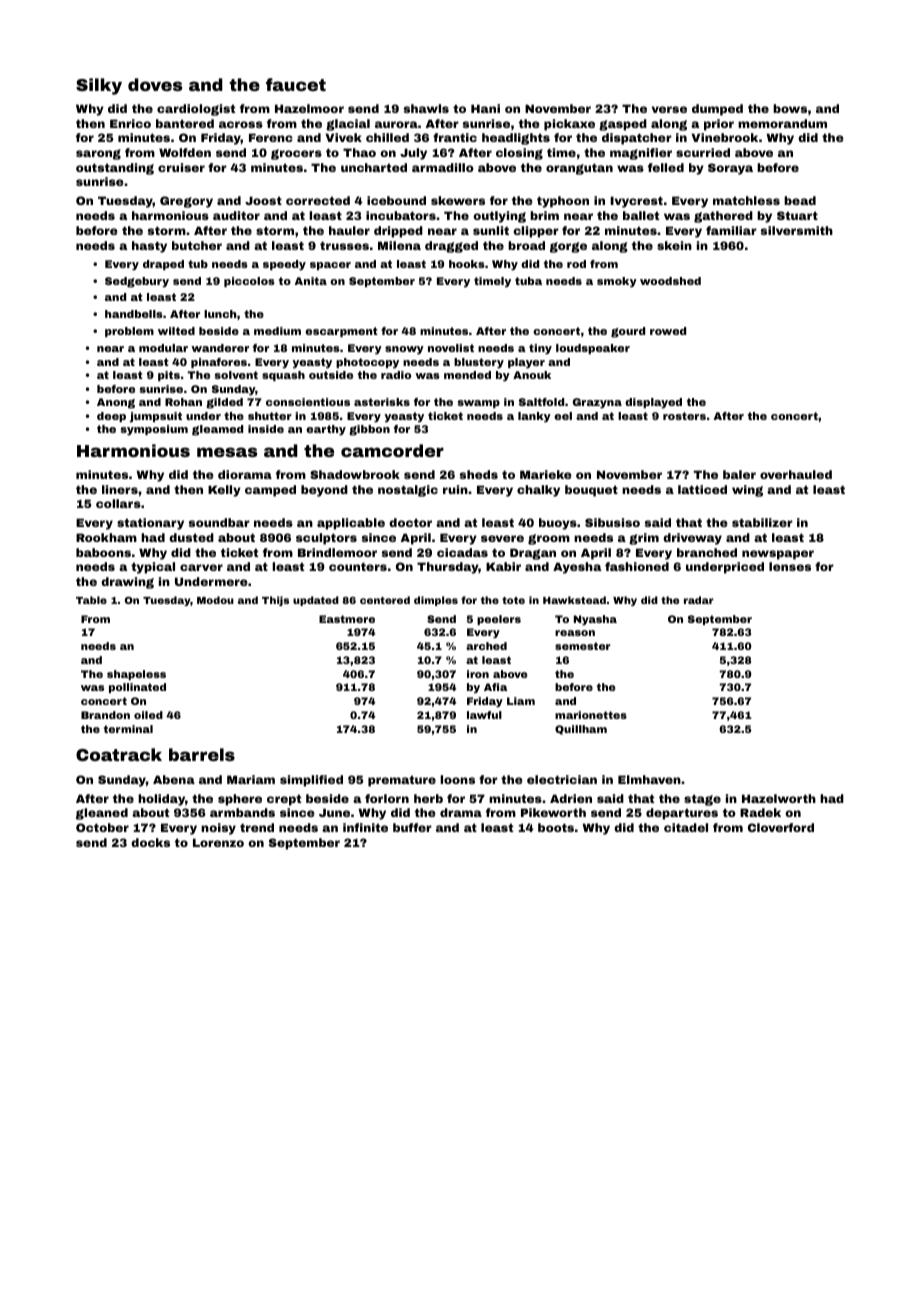 The width and height of the screenshot is (924, 1308). Describe the element at coordinates (556, 827) in the screenshot. I see `boots` at that location.
